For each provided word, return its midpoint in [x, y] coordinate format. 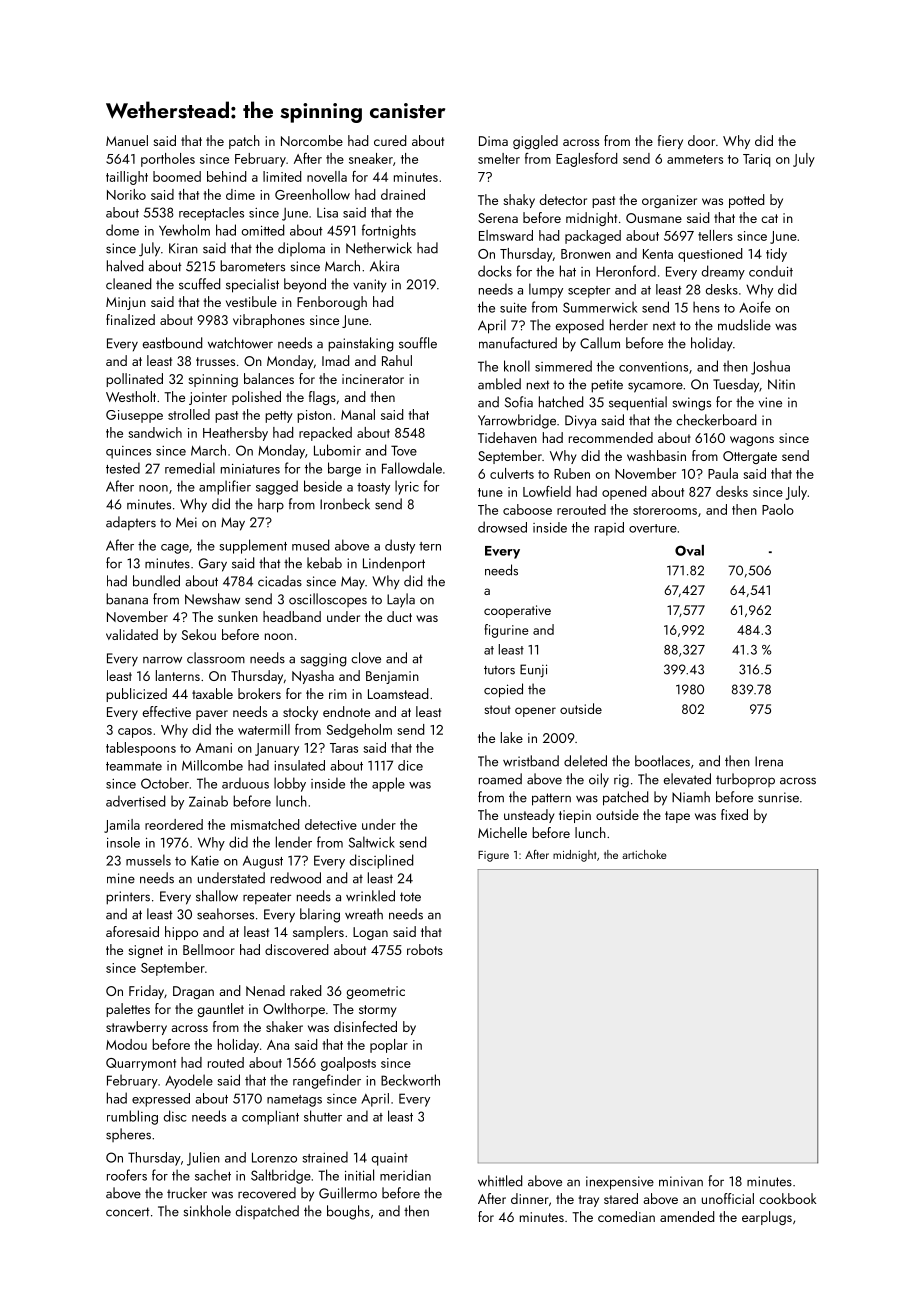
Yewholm [184, 230]
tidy [776, 255]
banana [127, 599]
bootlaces [662, 761]
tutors [499, 670]
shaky [519, 201]
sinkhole [207, 1211]
